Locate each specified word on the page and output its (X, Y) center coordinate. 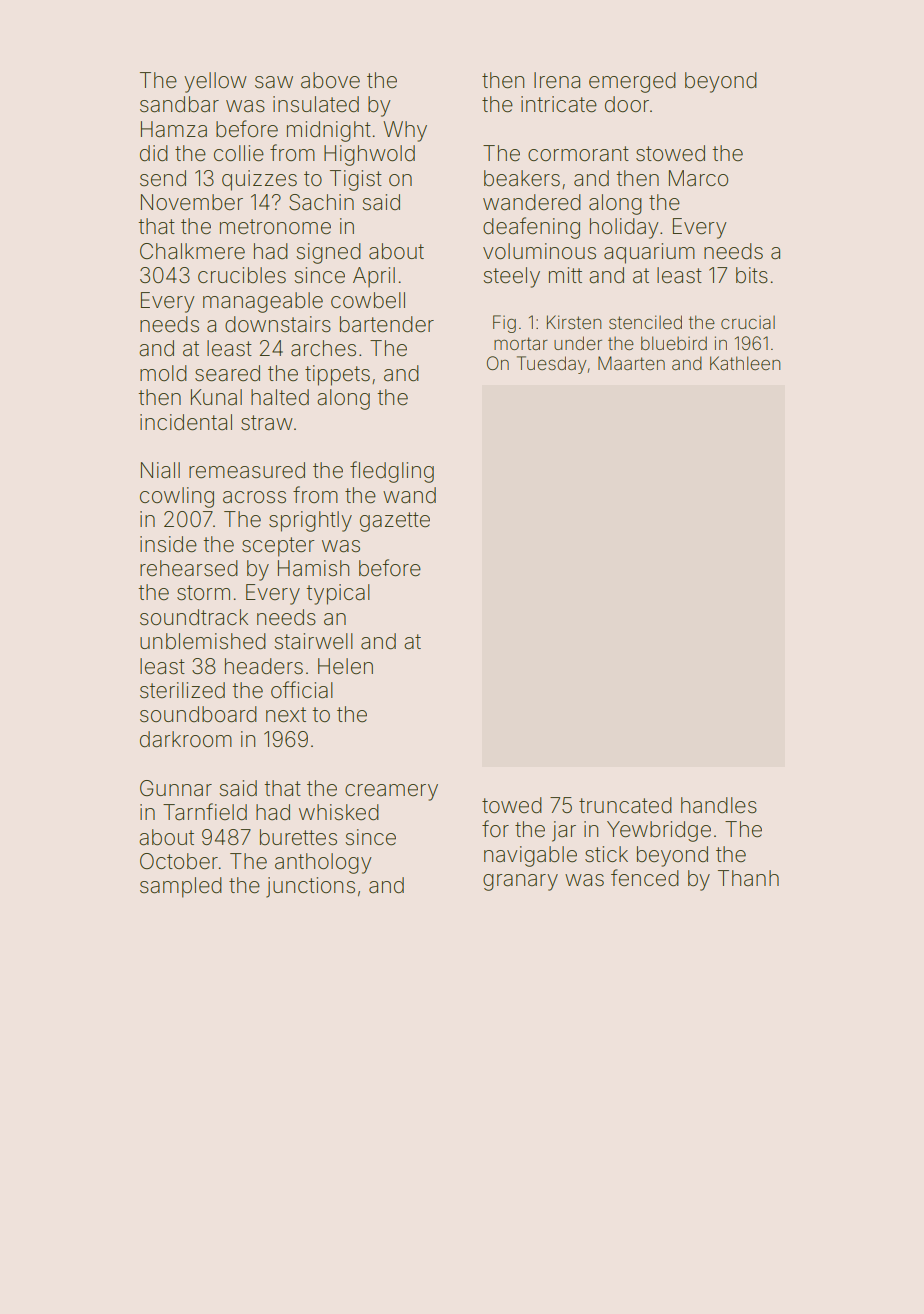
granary (520, 882)
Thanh (748, 878)
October (179, 861)
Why (405, 131)
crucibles (242, 275)
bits (752, 275)
